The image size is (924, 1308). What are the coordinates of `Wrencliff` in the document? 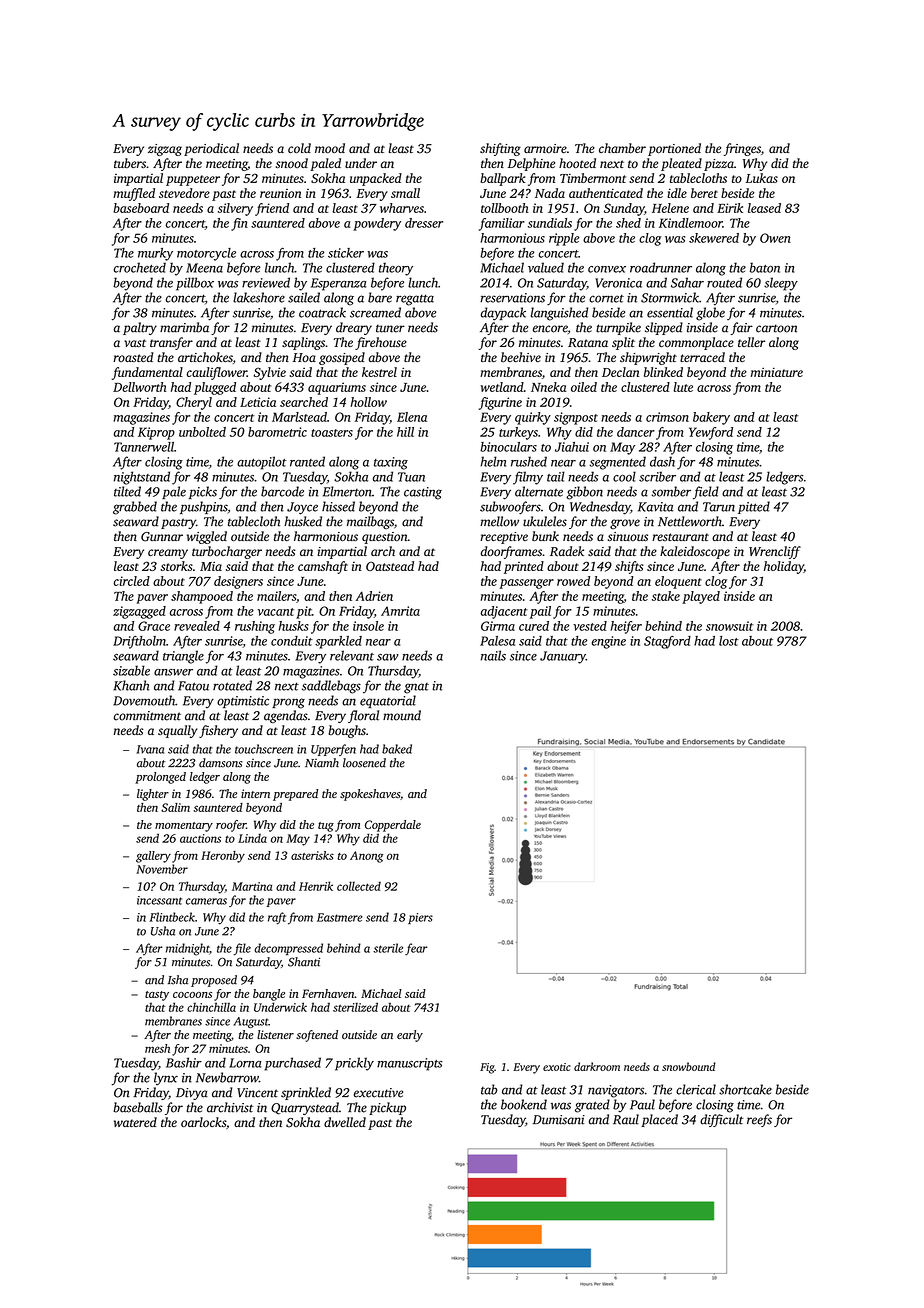 It's located at (775, 552).
